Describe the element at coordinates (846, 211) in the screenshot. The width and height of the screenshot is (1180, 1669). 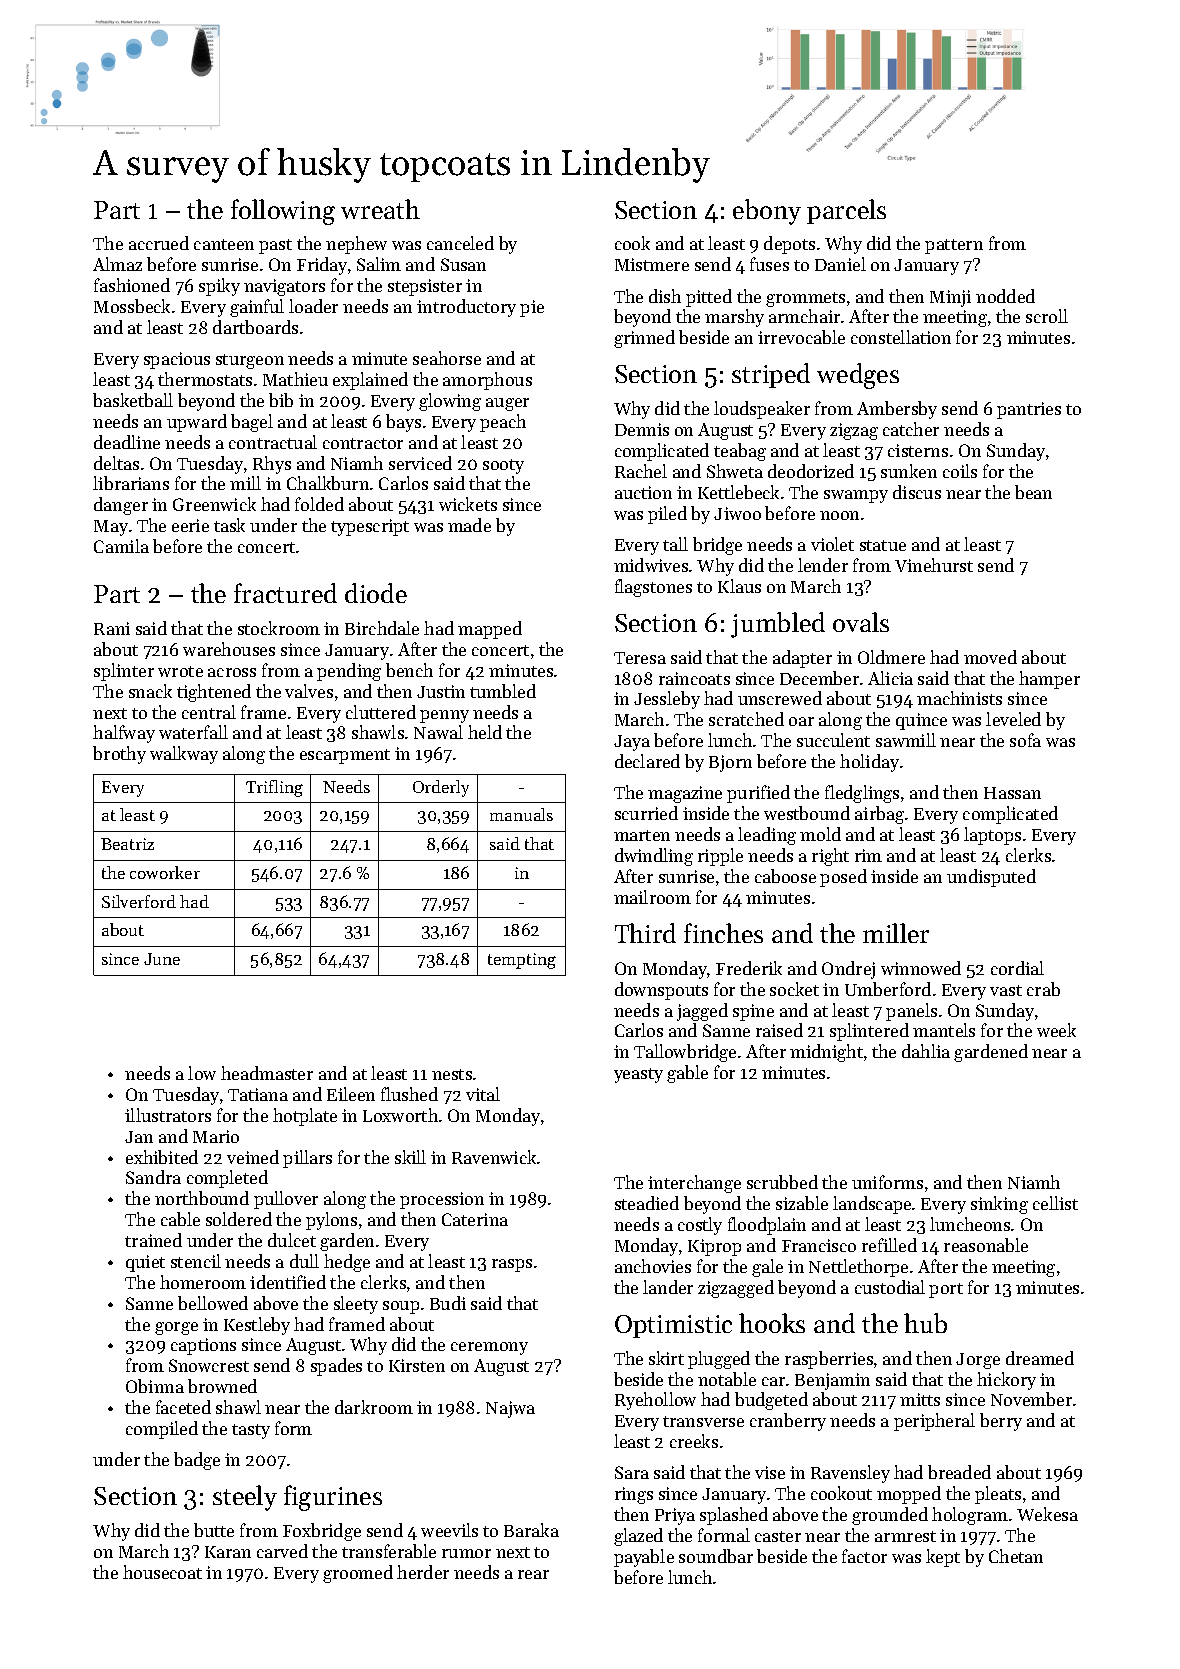
I see `parcels` at that location.
